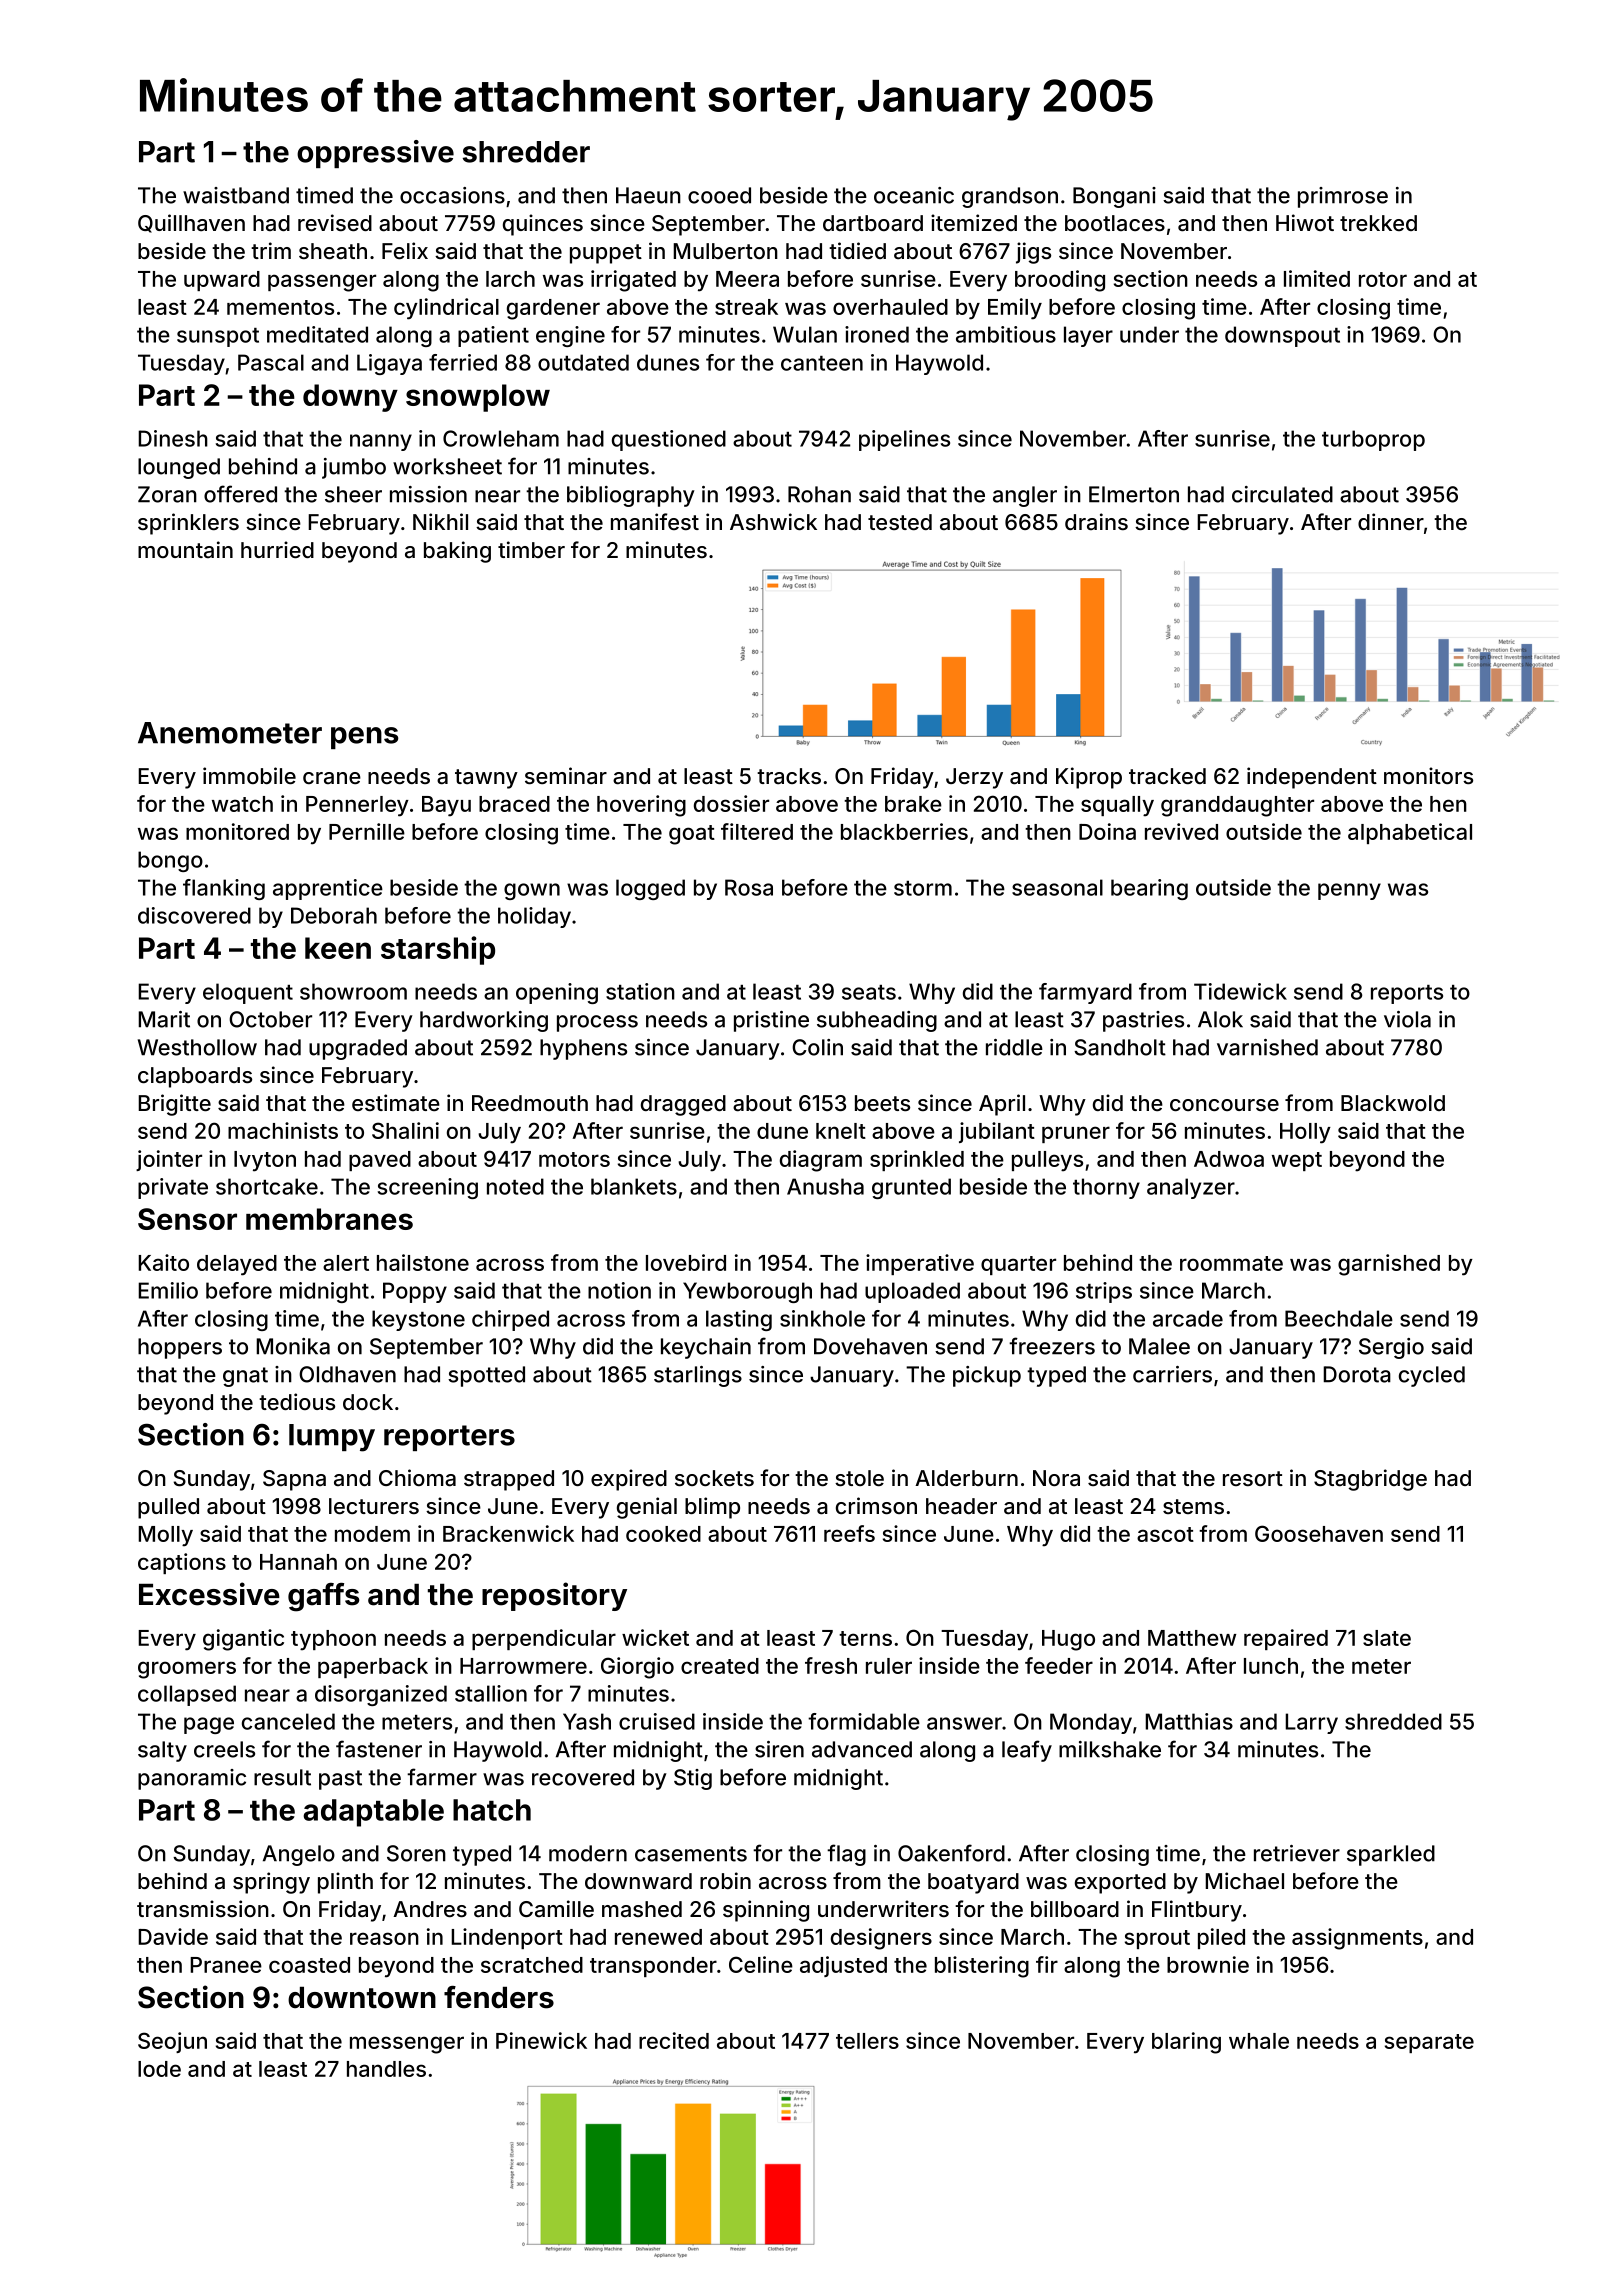 Image resolution: width=1620 pixels, height=2292 pixels. What do you see at coordinates (867, 2041) in the screenshot?
I see `tellers` at bounding box center [867, 2041].
